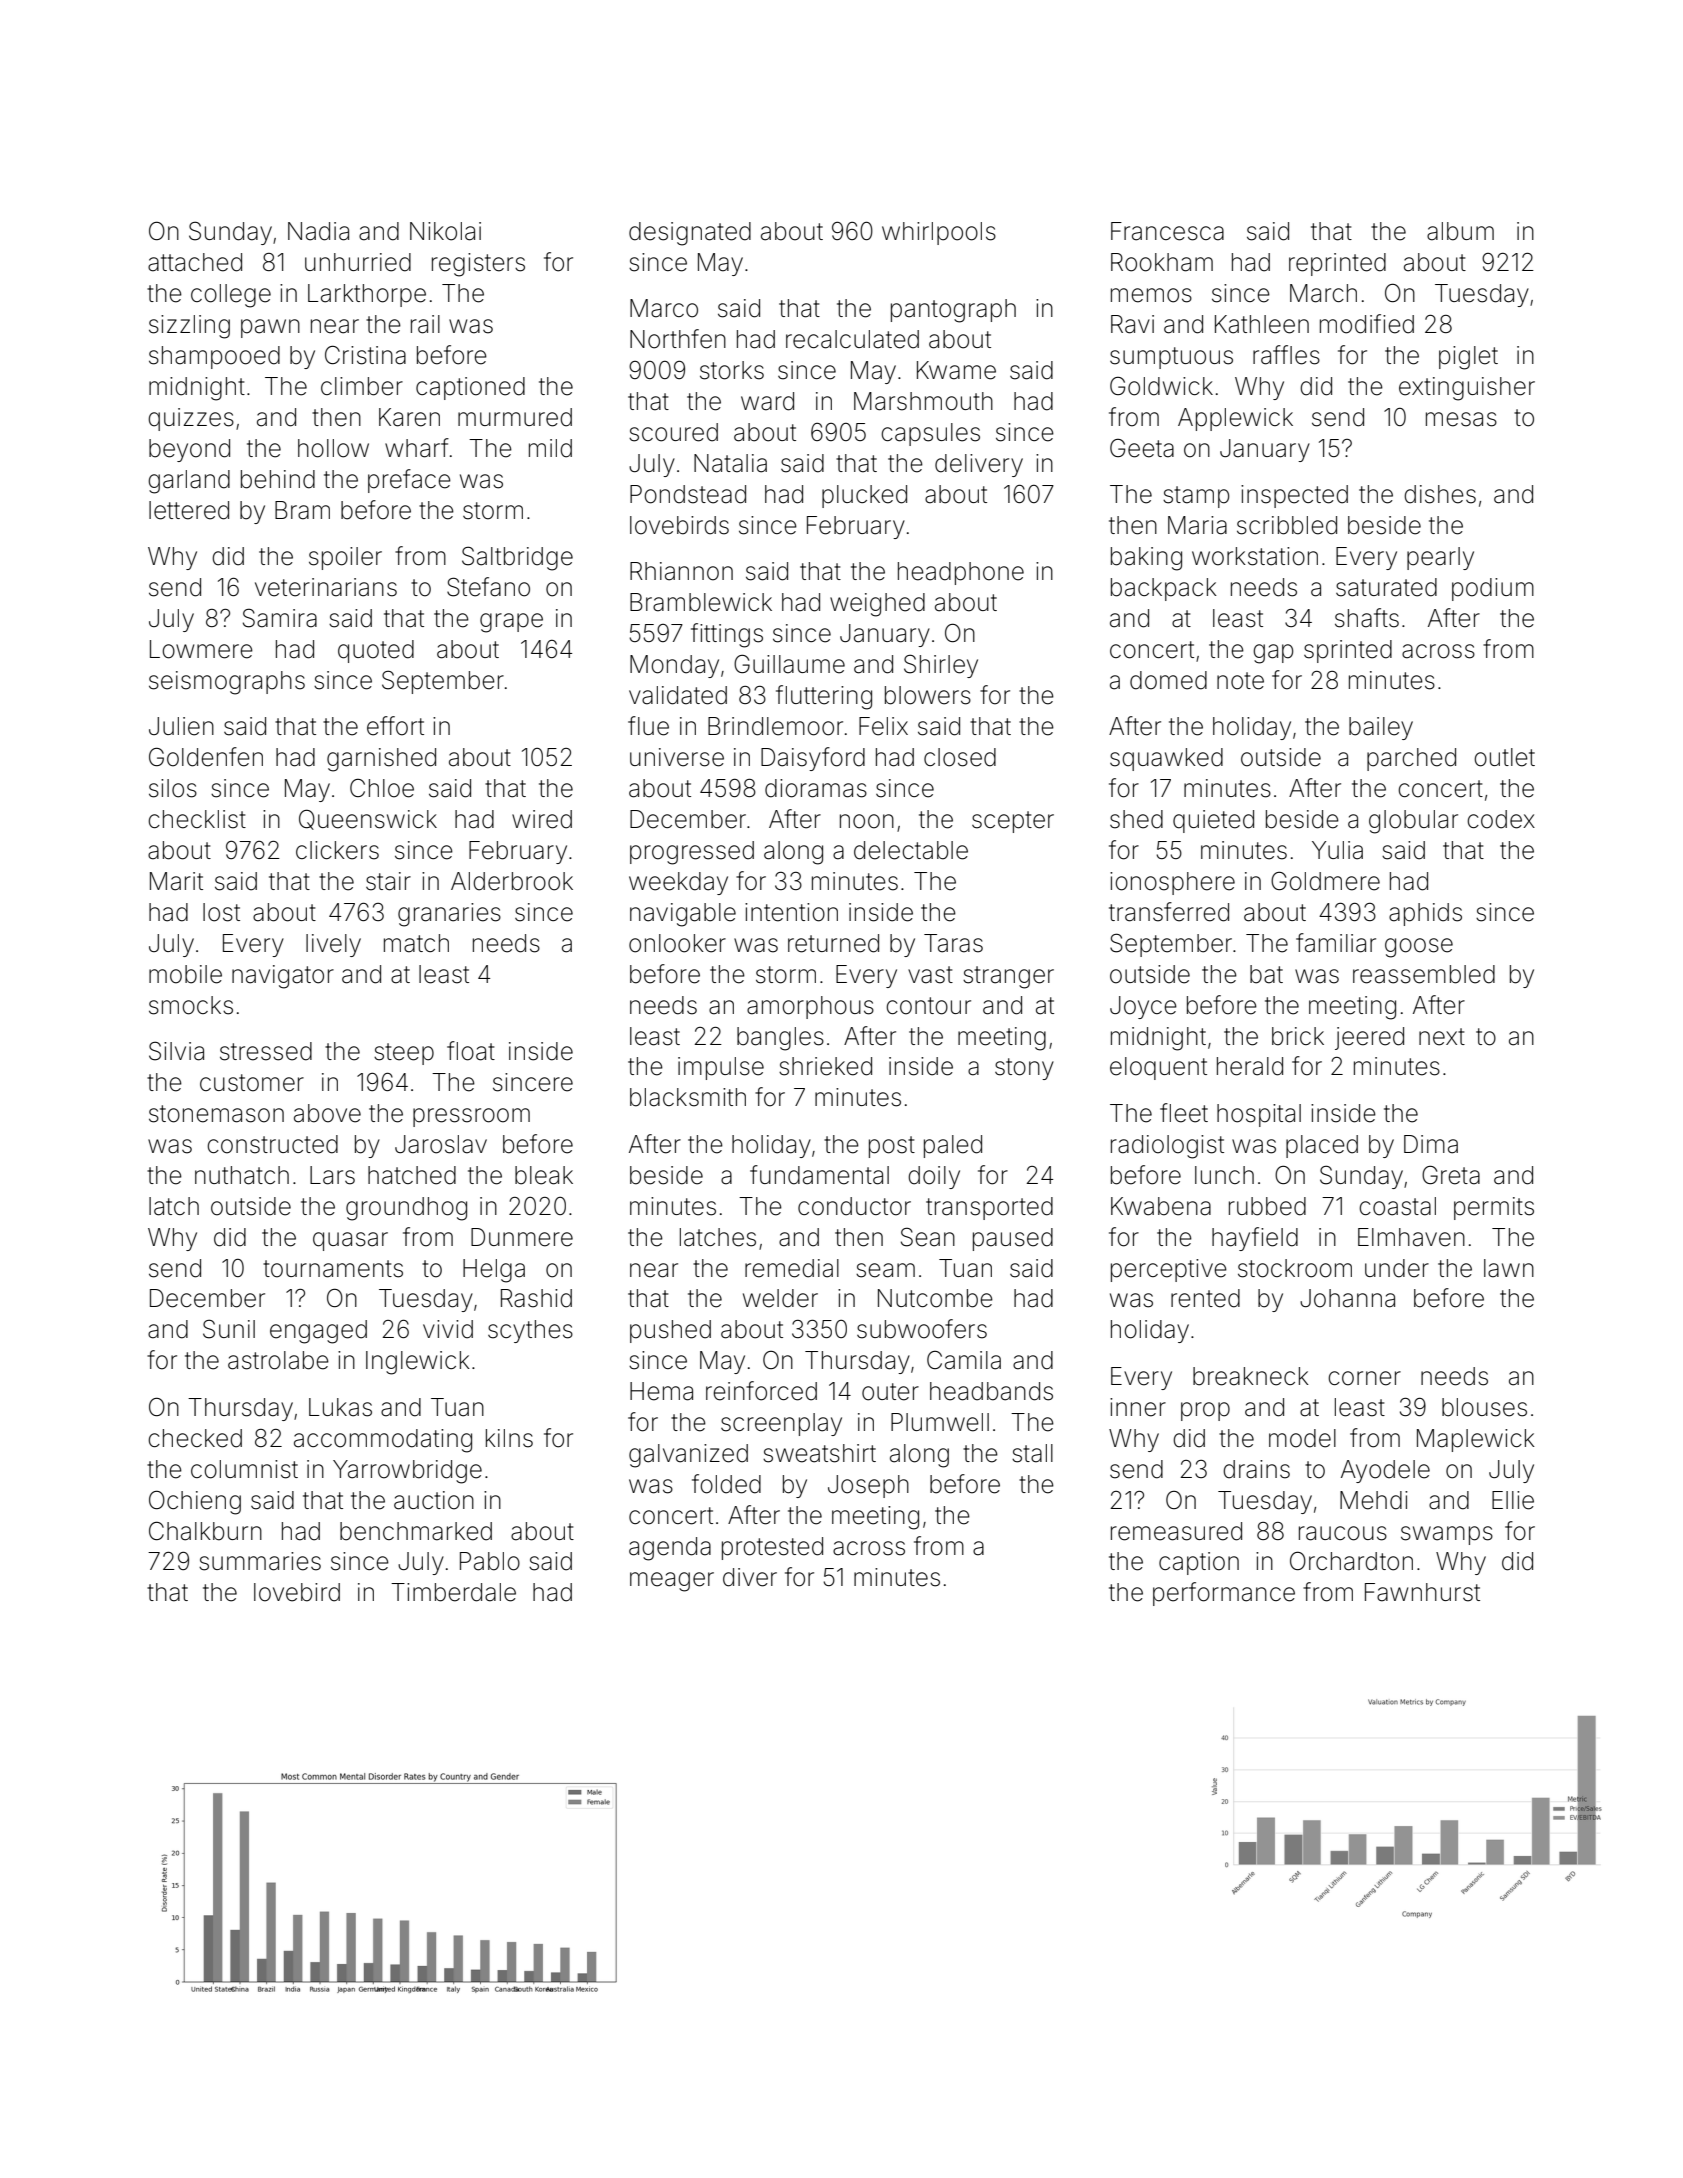  I want to click on Silvia, so click(176, 1051).
